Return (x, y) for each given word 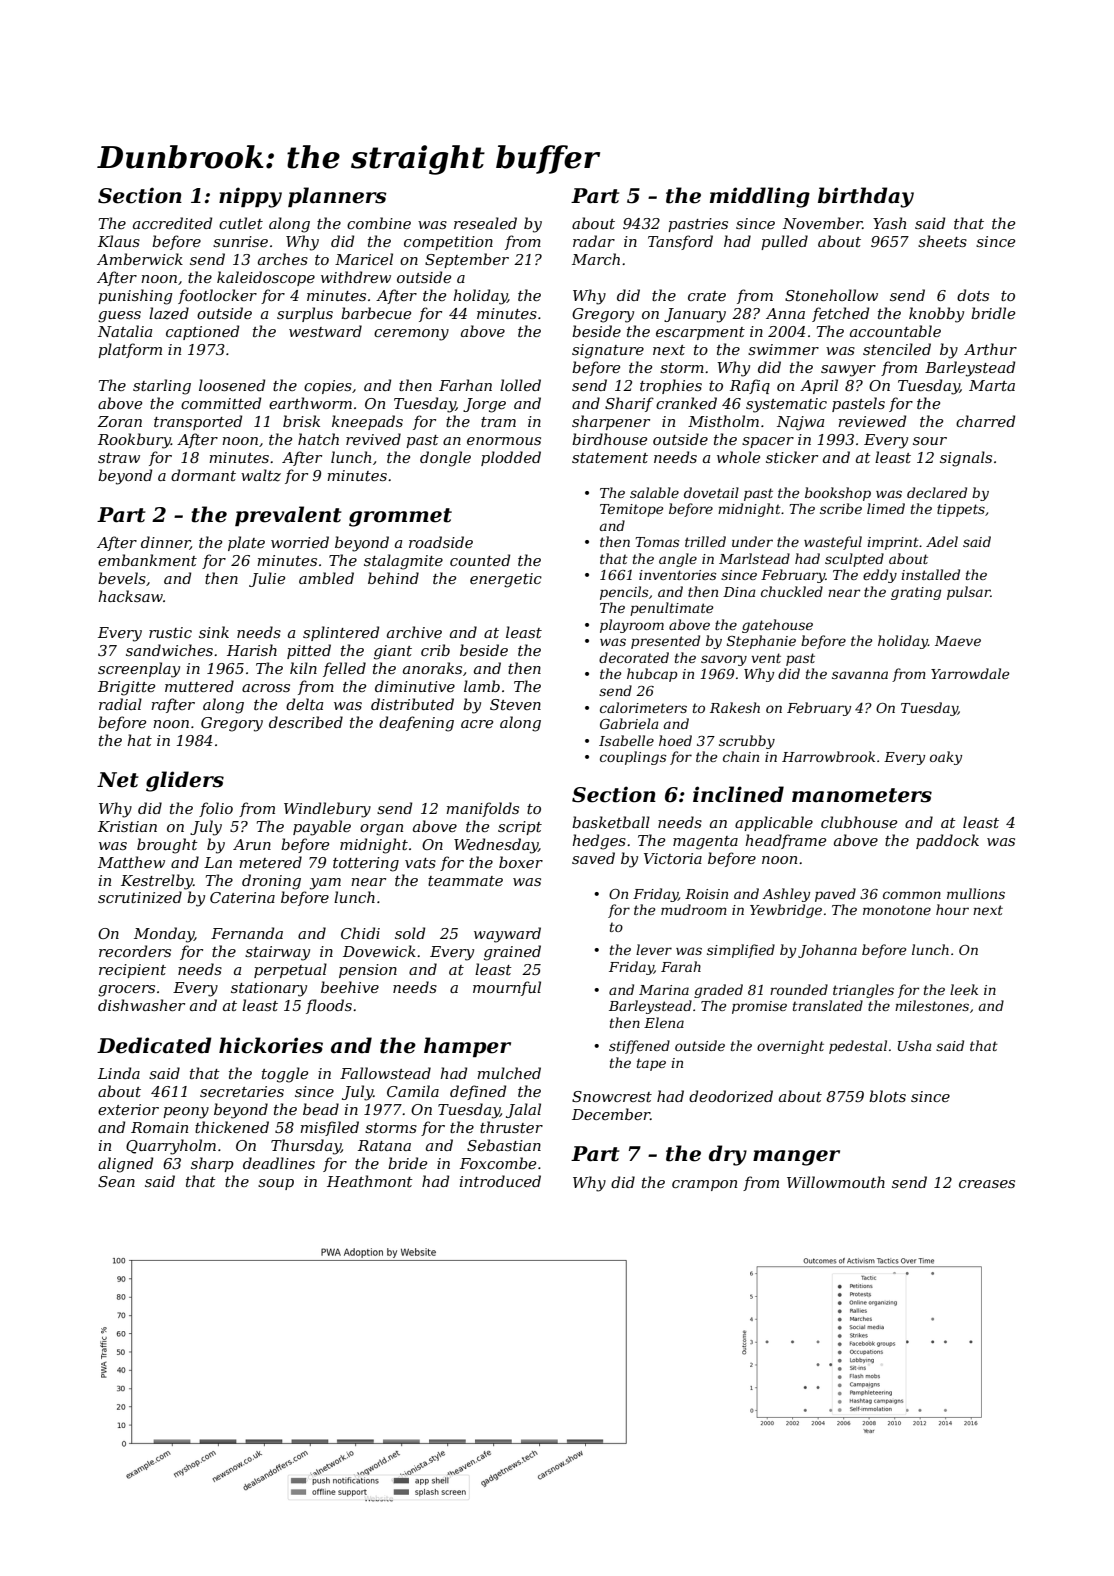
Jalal (523, 1110)
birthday (866, 197)
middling (760, 197)
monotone (897, 910)
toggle (285, 1075)
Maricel (364, 259)
